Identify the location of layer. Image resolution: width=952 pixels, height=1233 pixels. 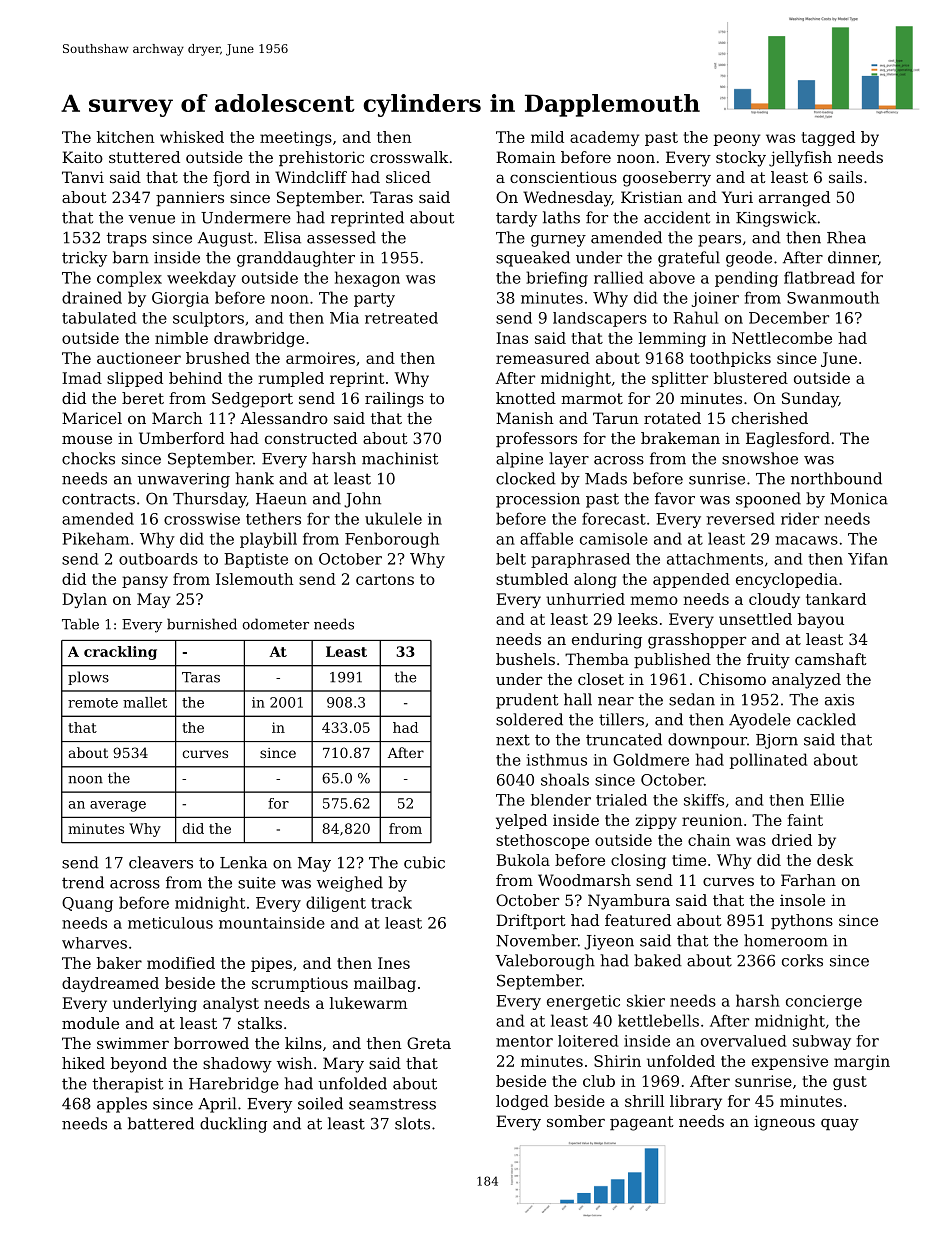
(569, 460).
